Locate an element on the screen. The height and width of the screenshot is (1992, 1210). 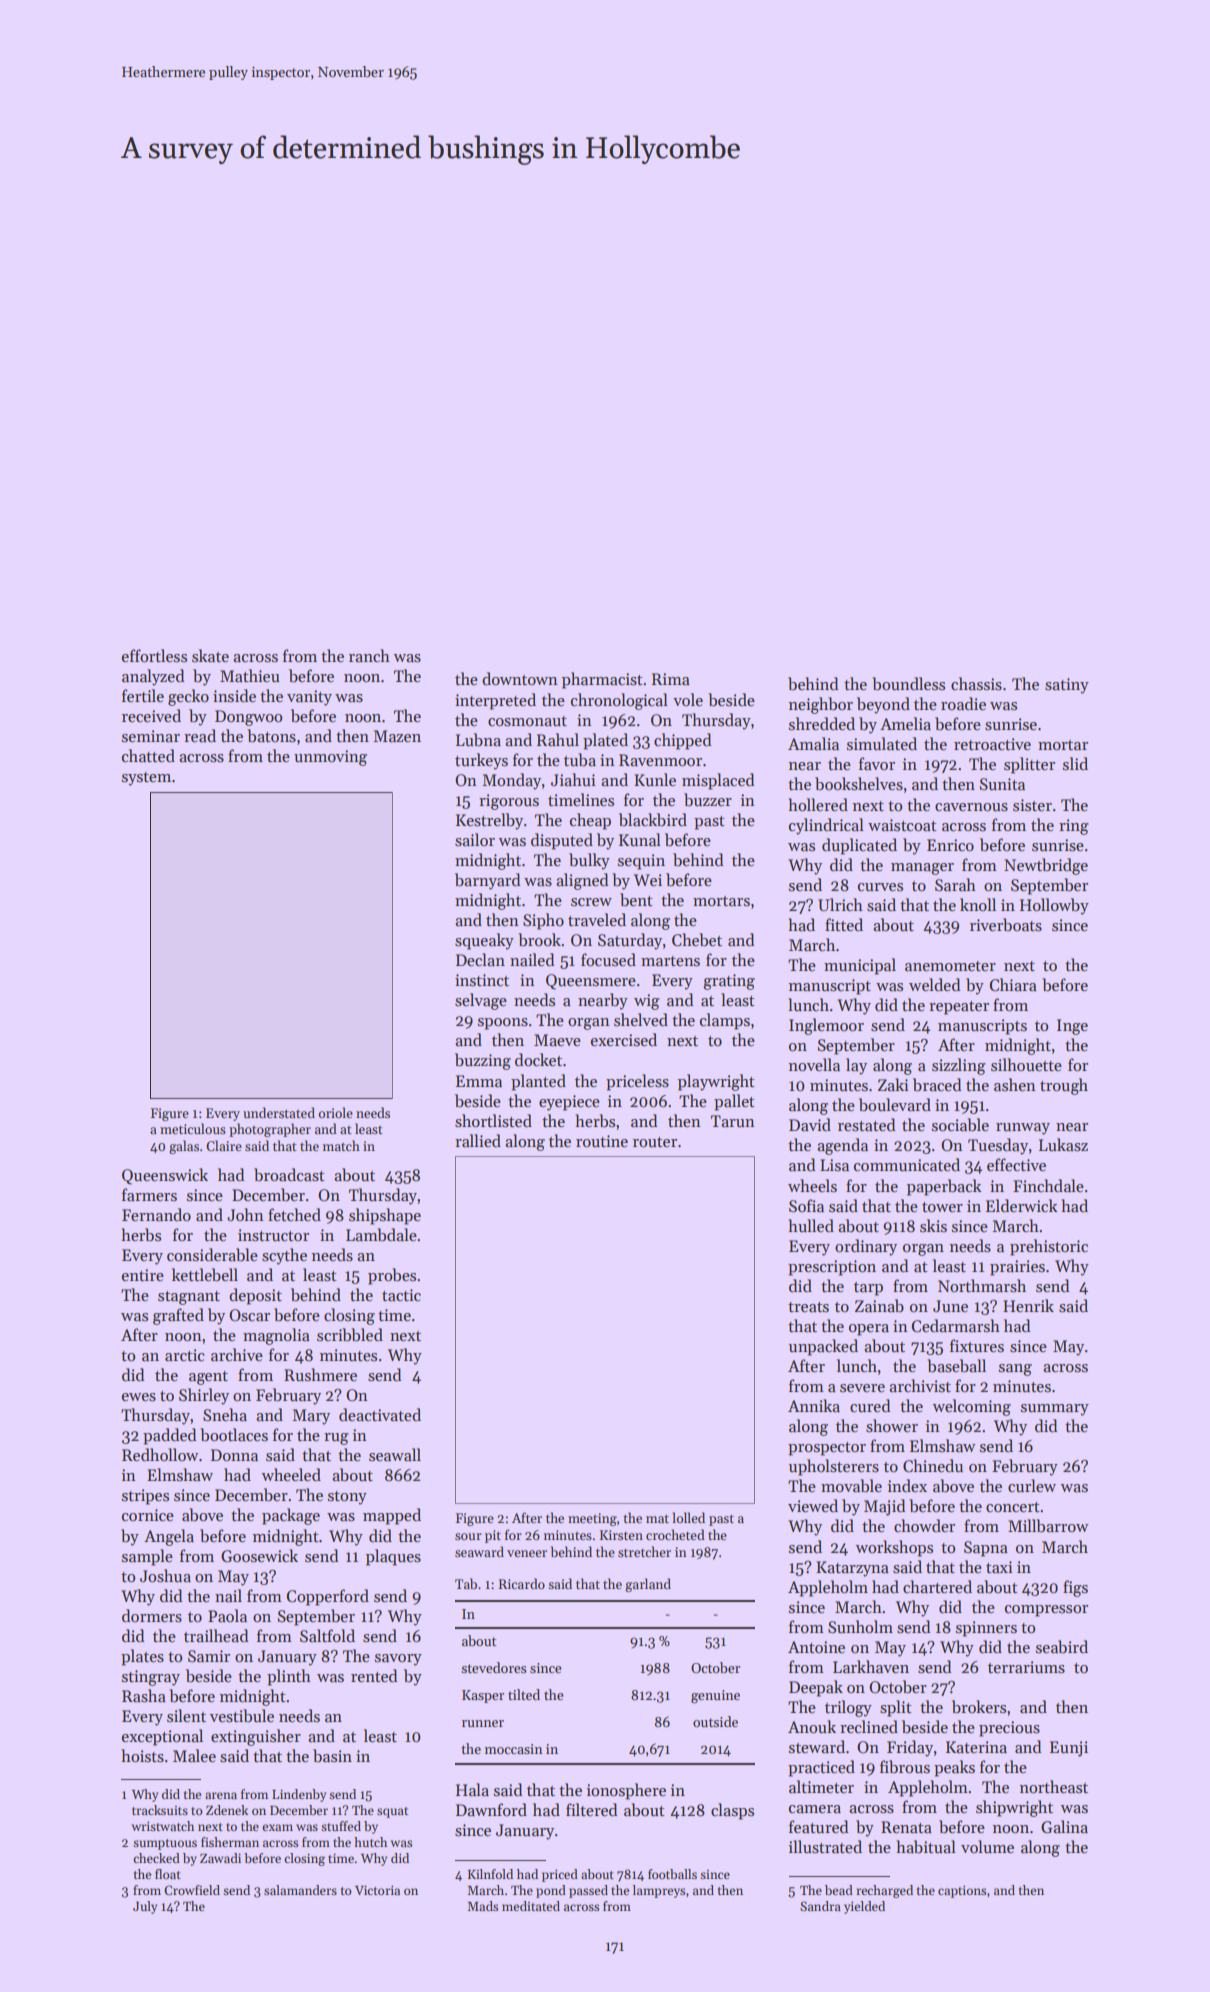
routine is located at coordinates (602, 1141).
